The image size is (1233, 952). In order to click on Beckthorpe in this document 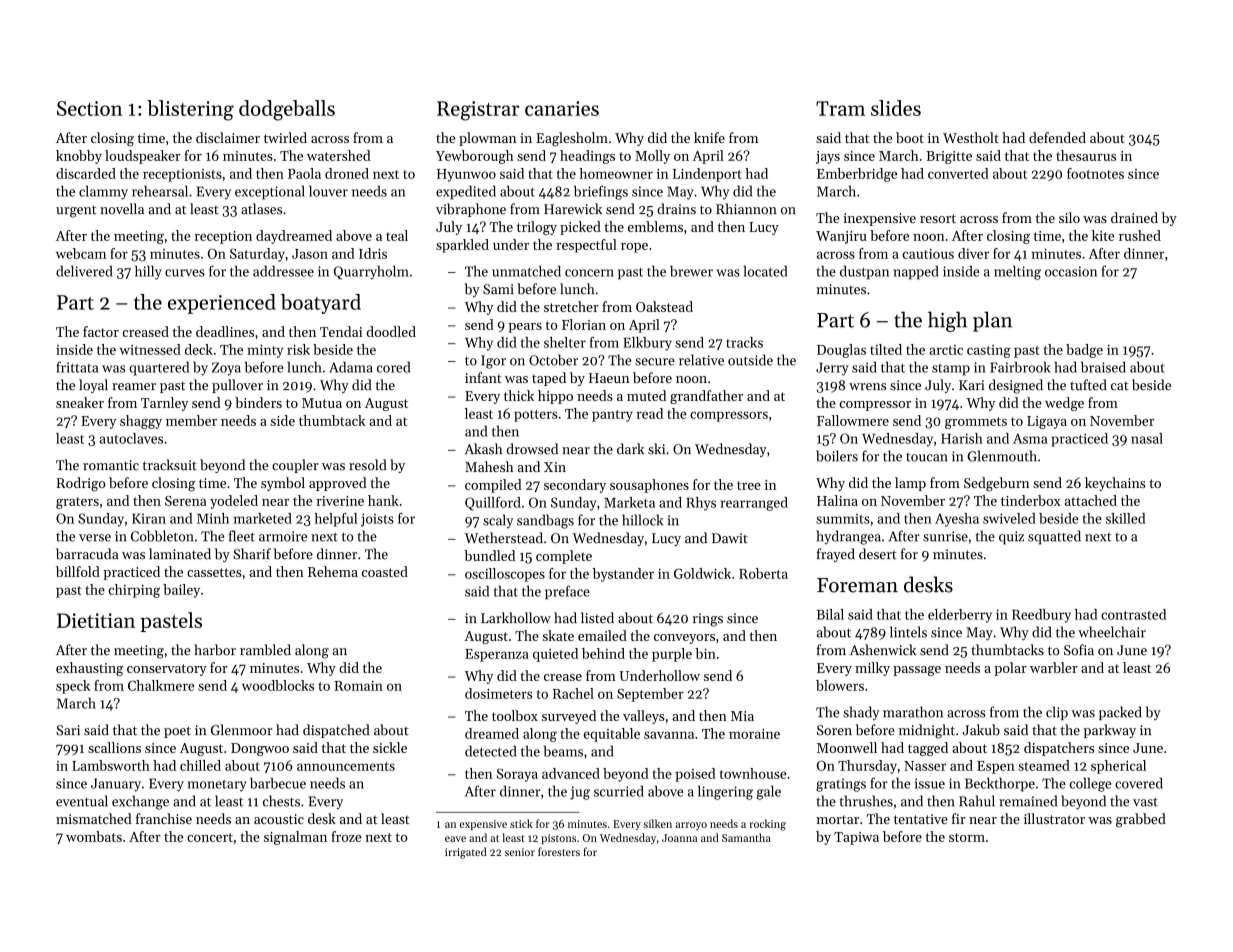, I will do `click(1000, 784)`.
